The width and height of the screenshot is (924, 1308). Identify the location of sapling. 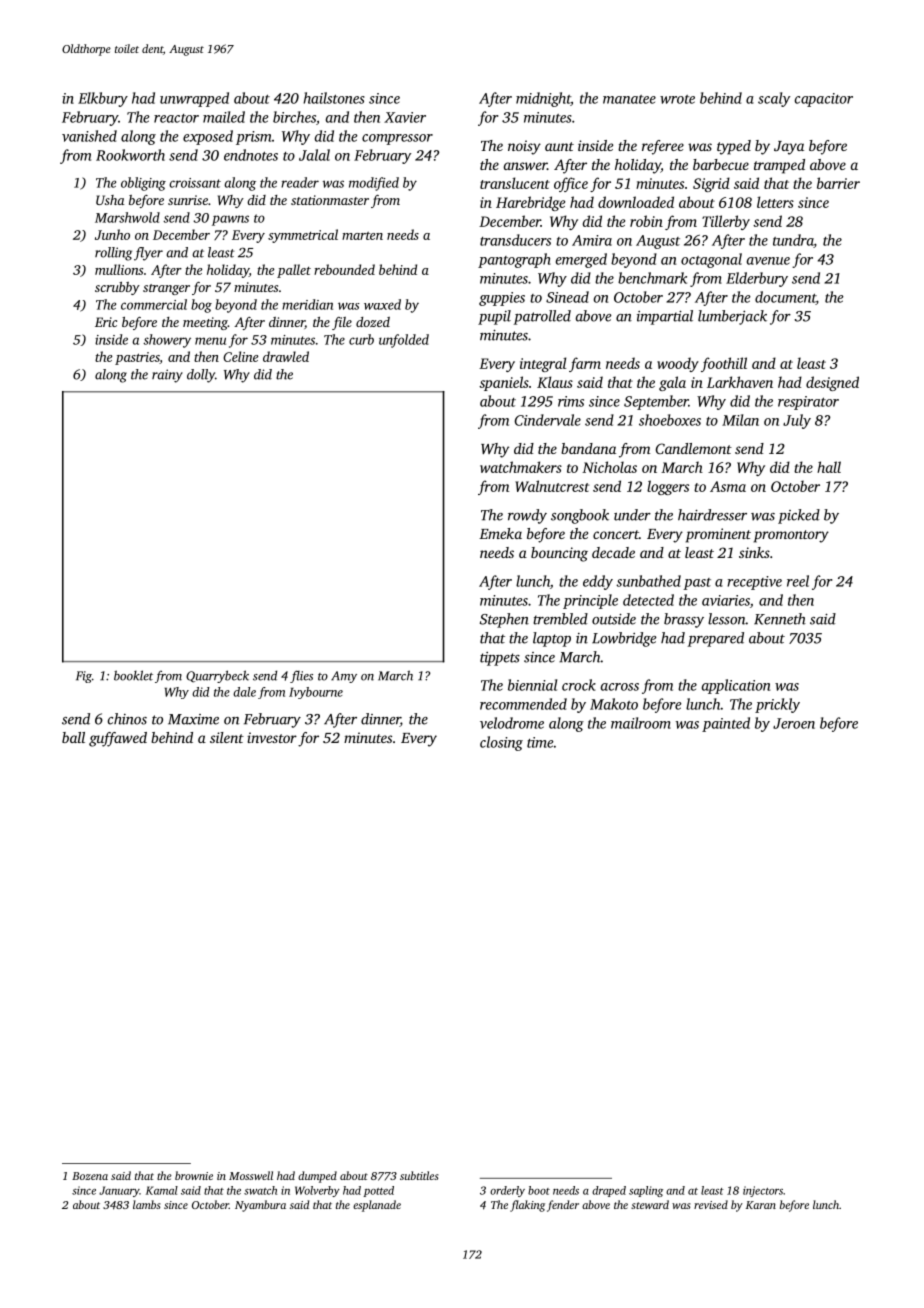
(646, 1191).
